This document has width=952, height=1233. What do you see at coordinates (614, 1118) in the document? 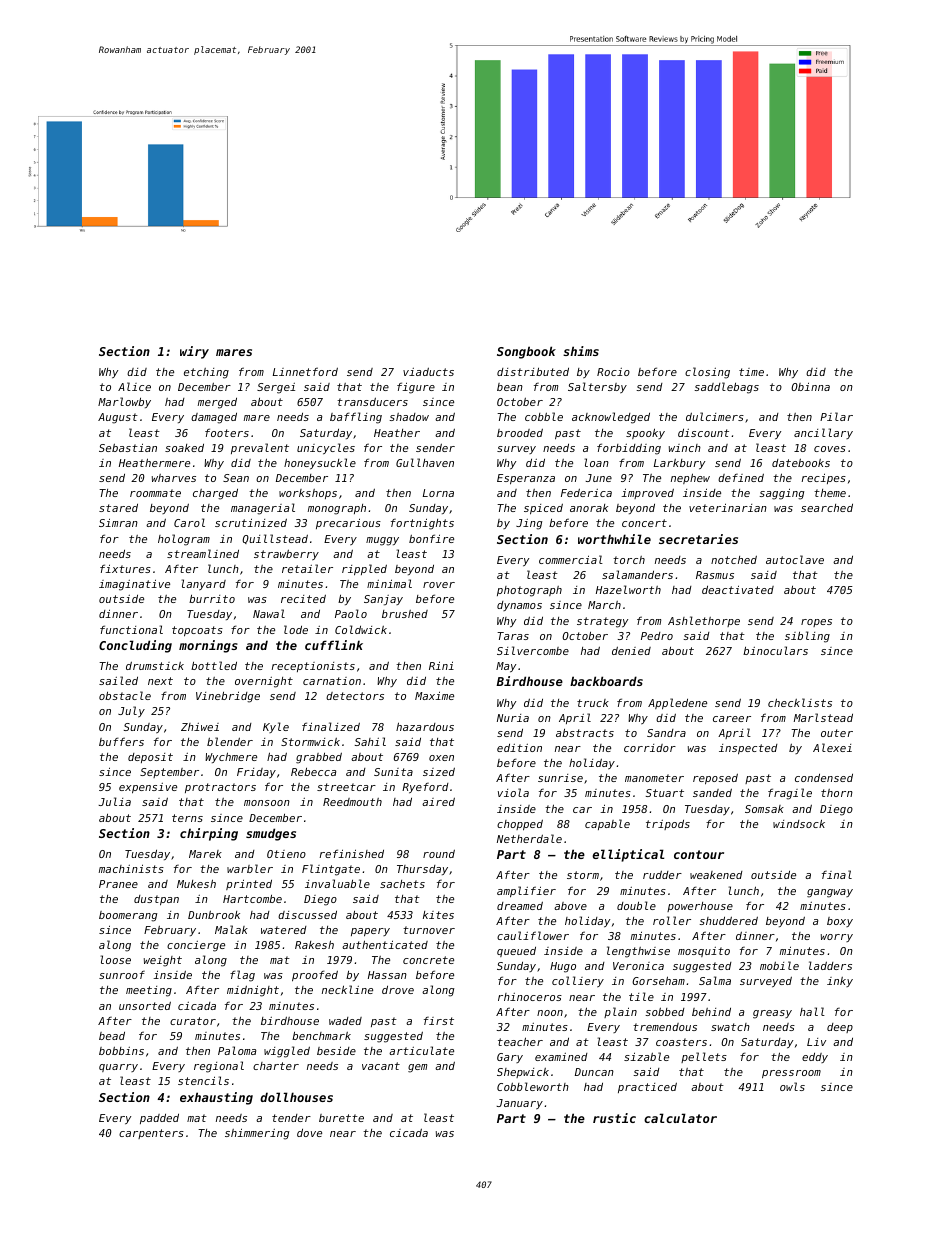
I see `rustic` at bounding box center [614, 1118].
